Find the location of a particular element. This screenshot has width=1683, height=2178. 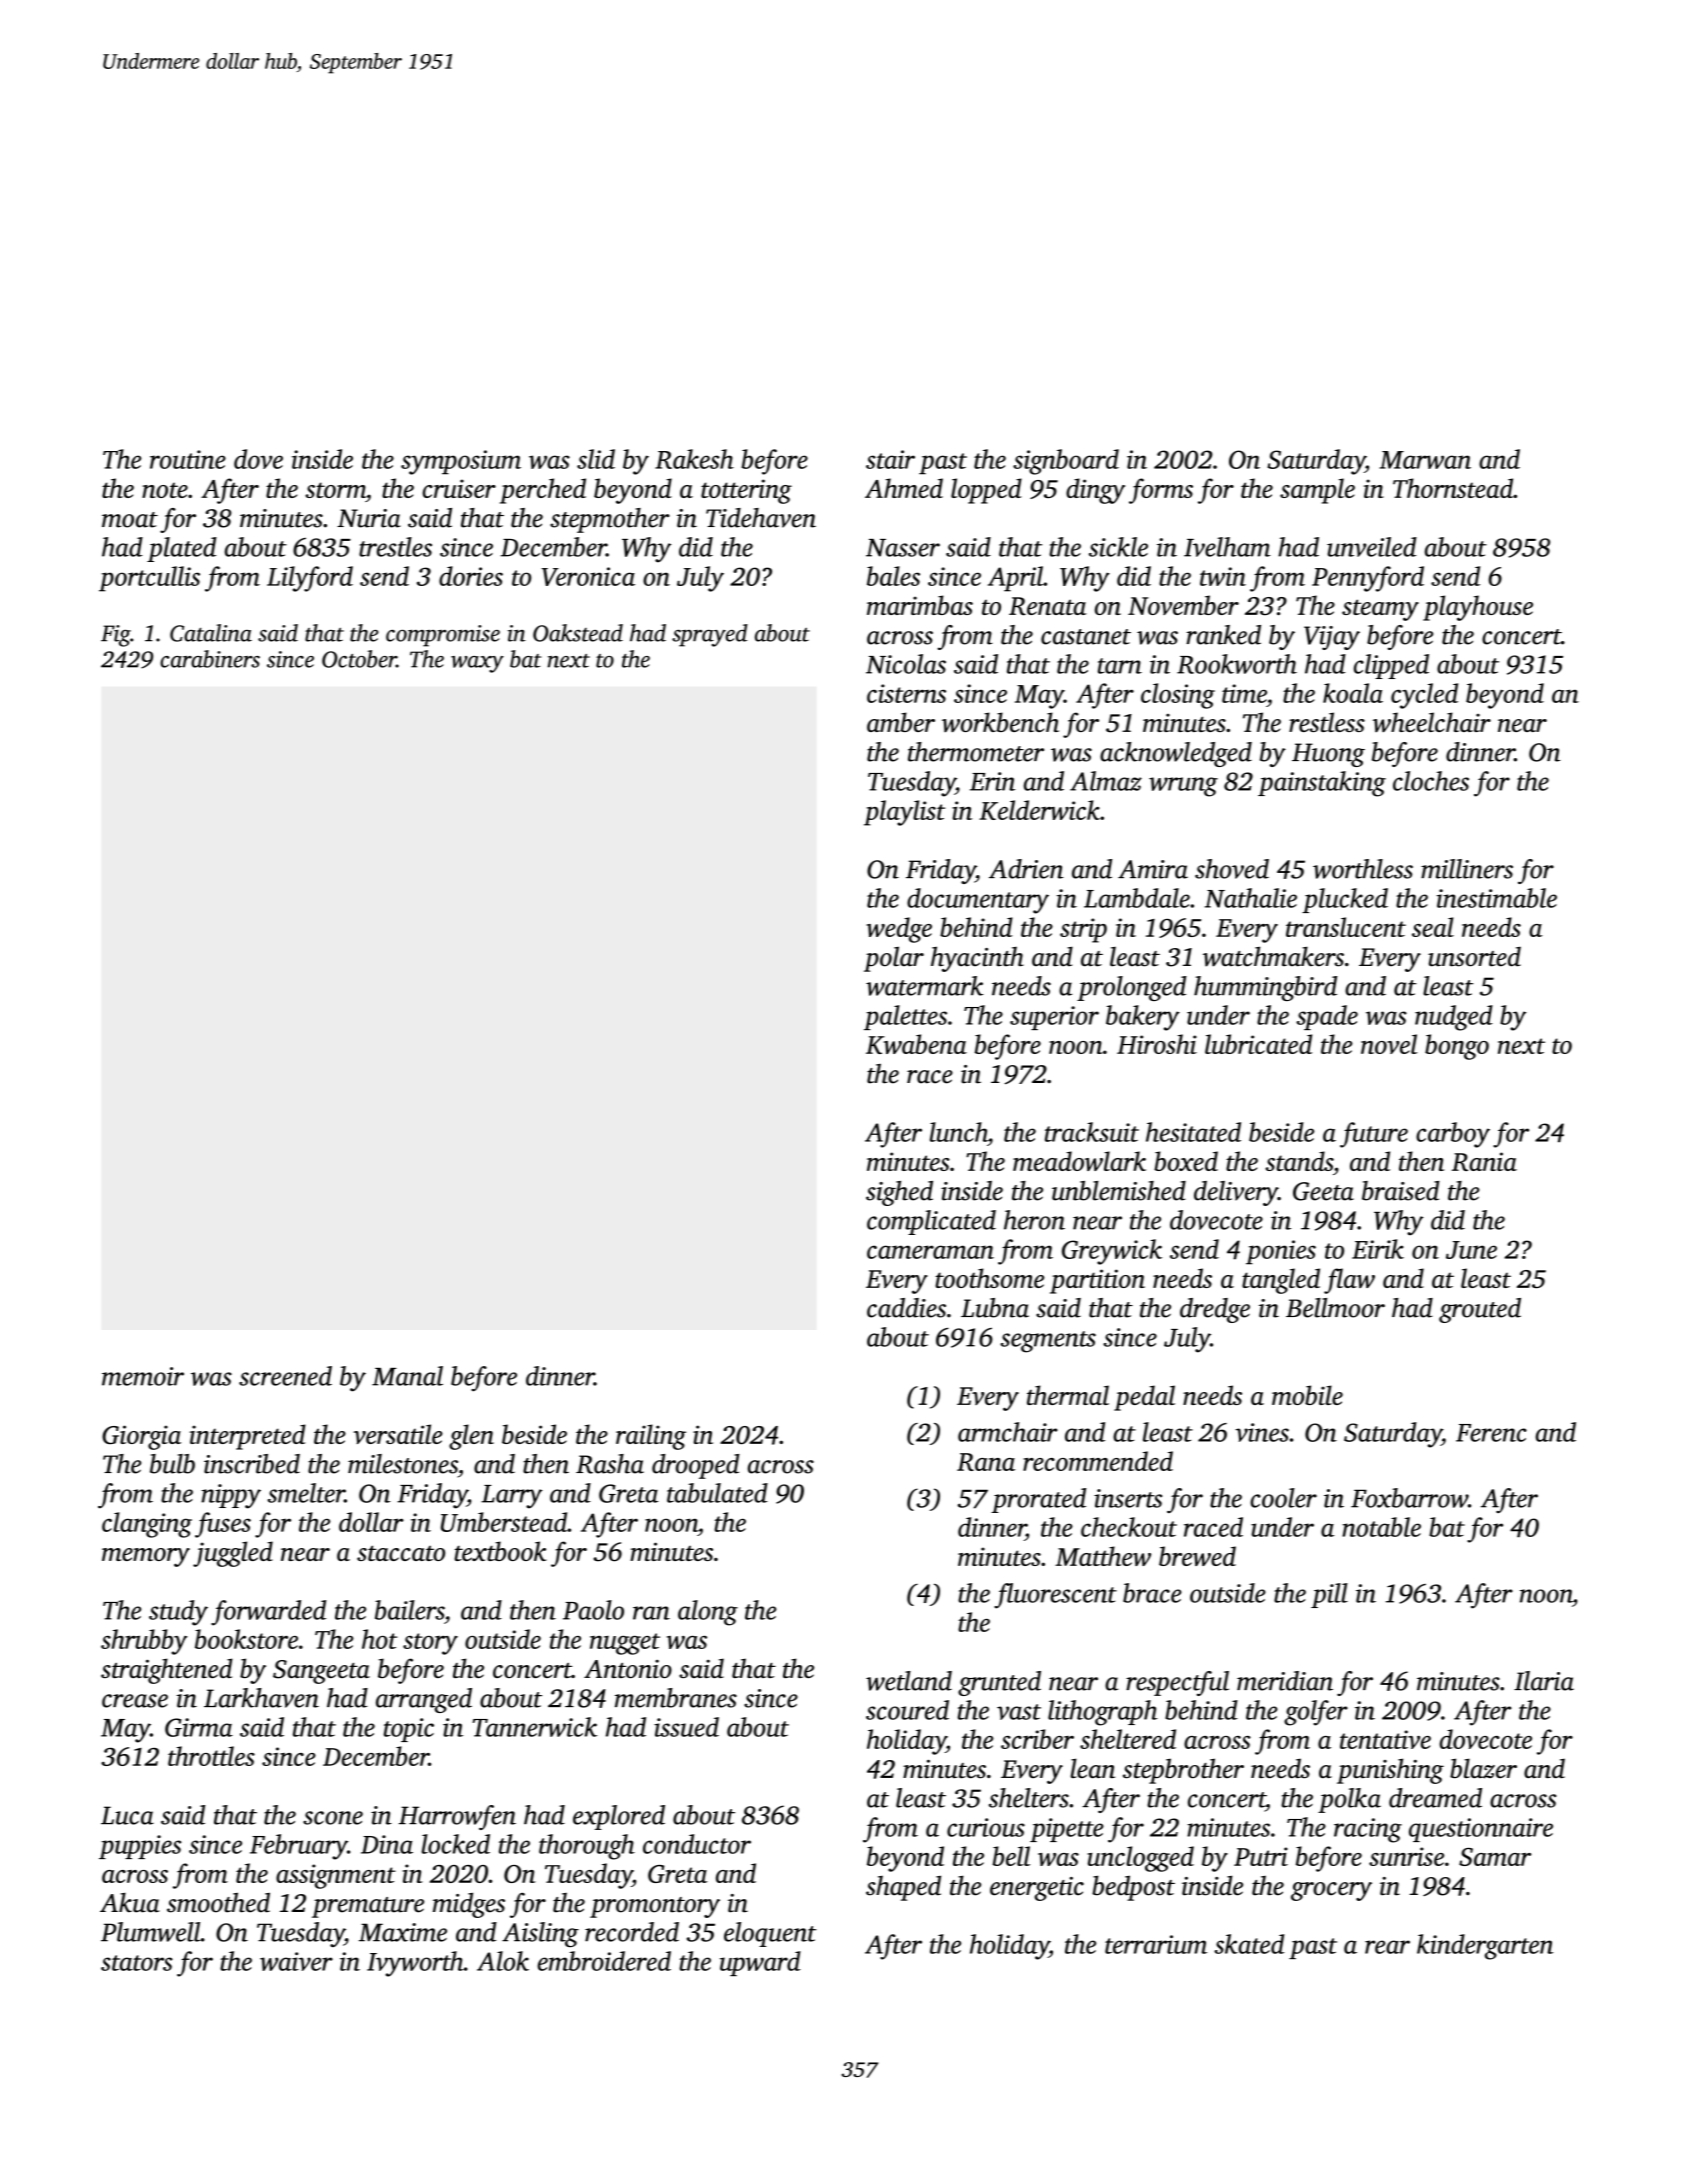

Plumwell is located at coordinates (151, 1932).
